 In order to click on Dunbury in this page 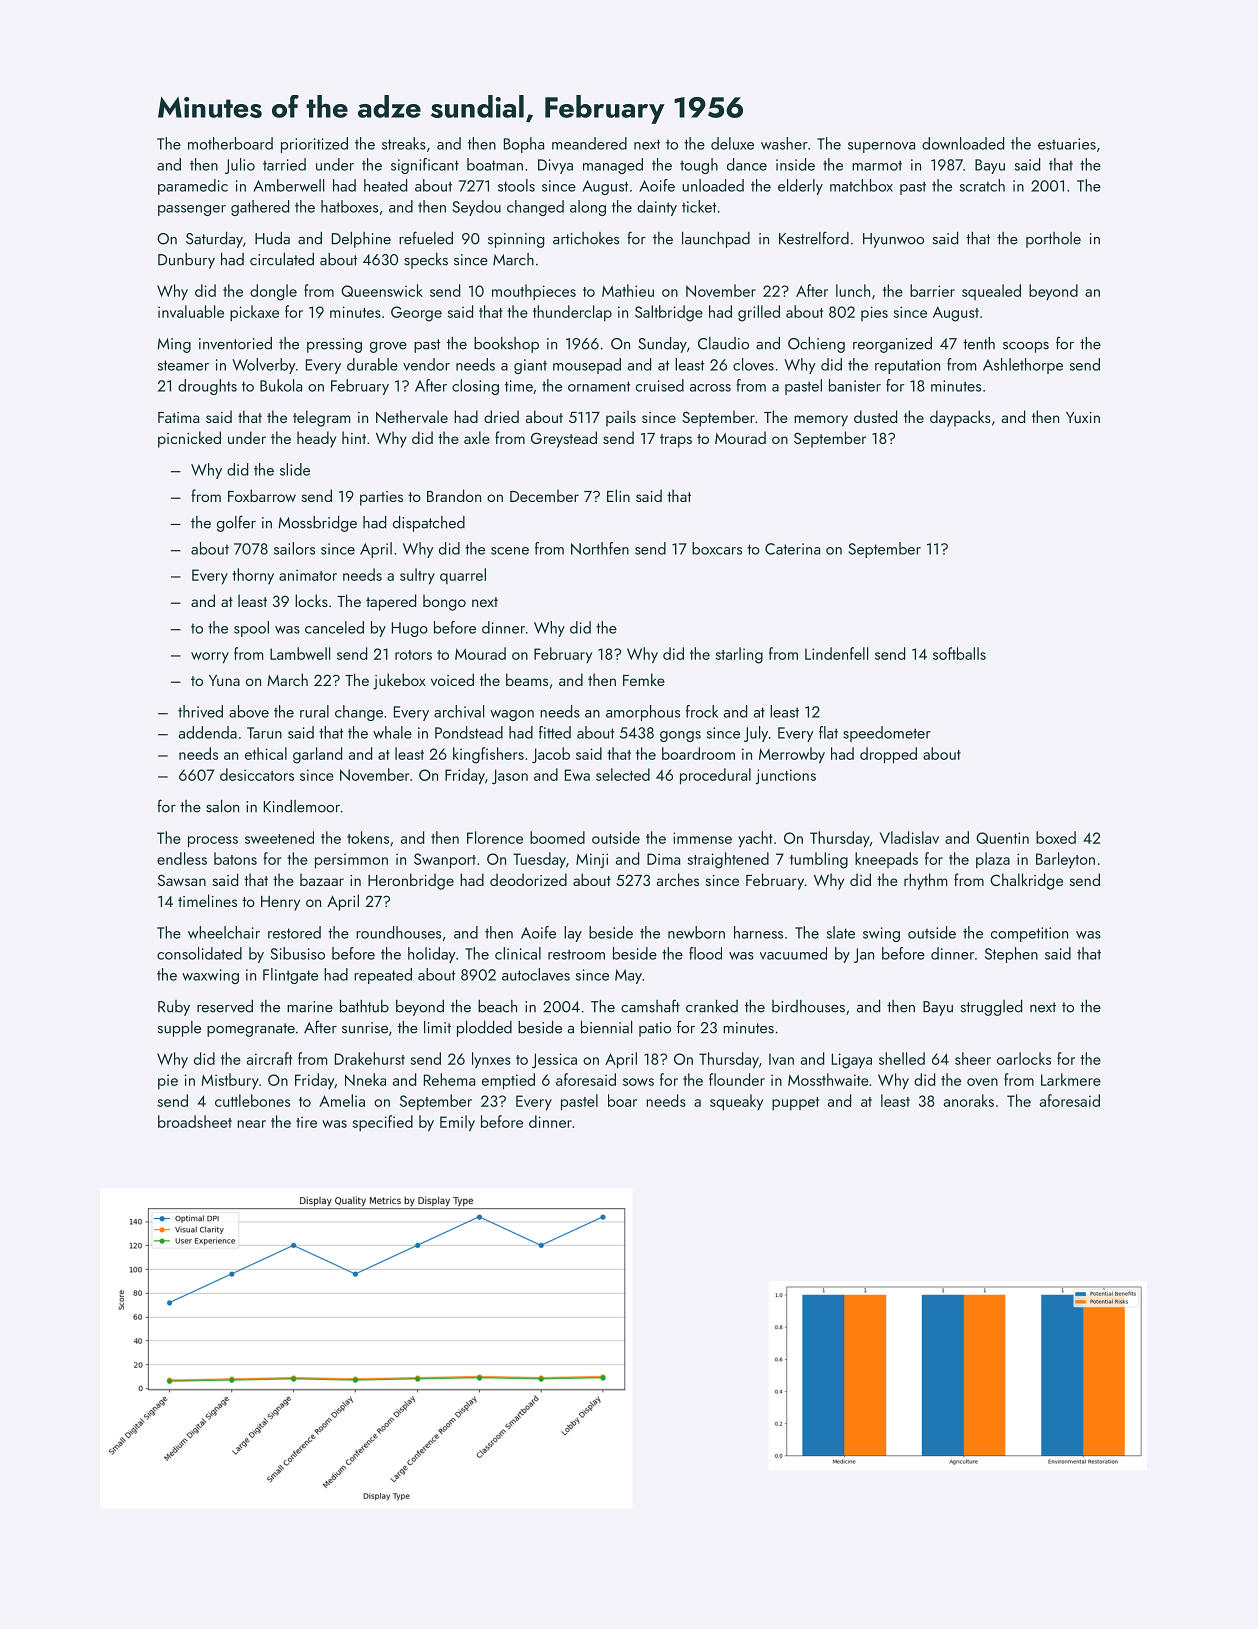, I will do `click(186, 261)`.
